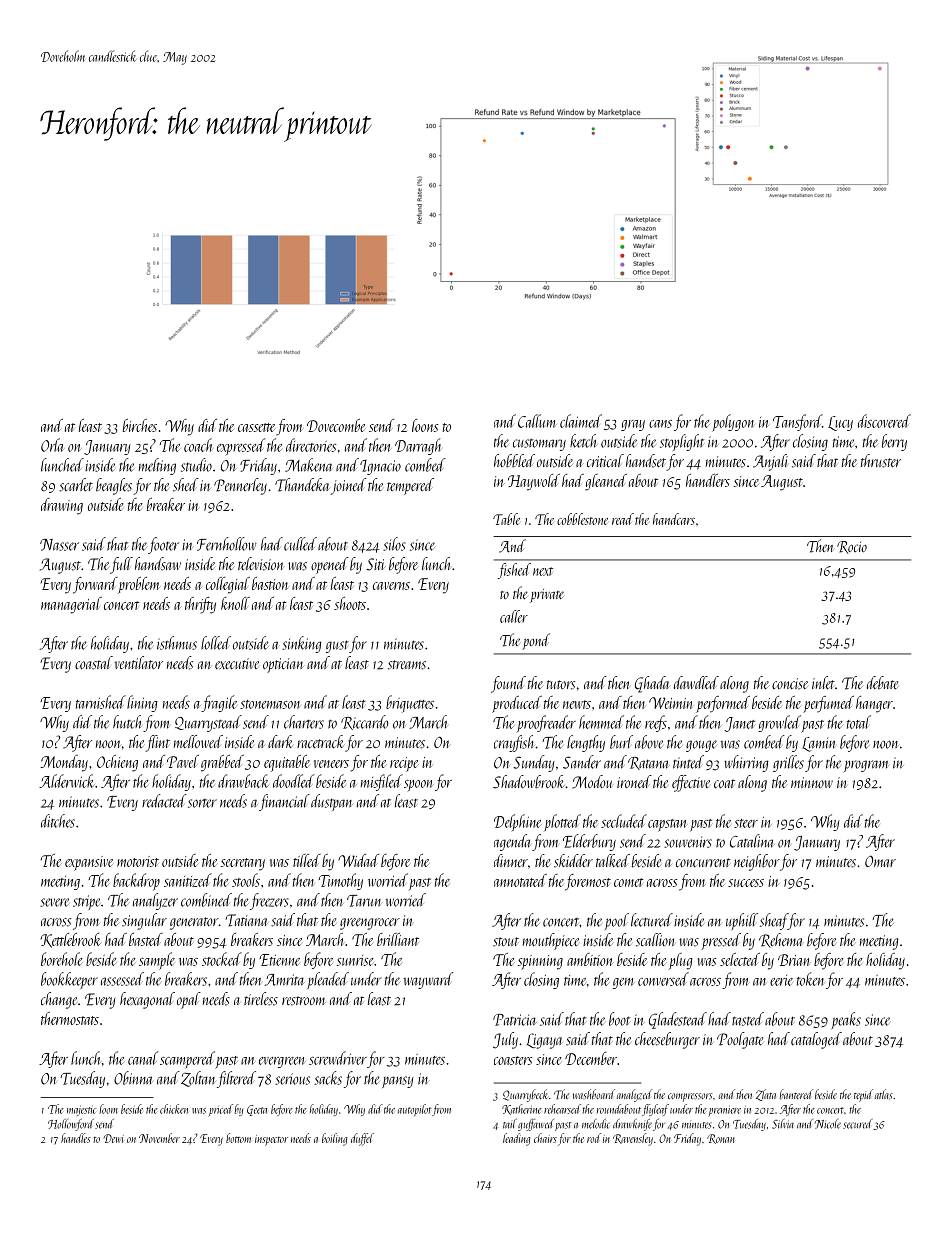 The width and height of the screenshot is (952, 1233). Describe the element at coordinates (256, 427) in the screenshot. I see `cassette` at that location.
